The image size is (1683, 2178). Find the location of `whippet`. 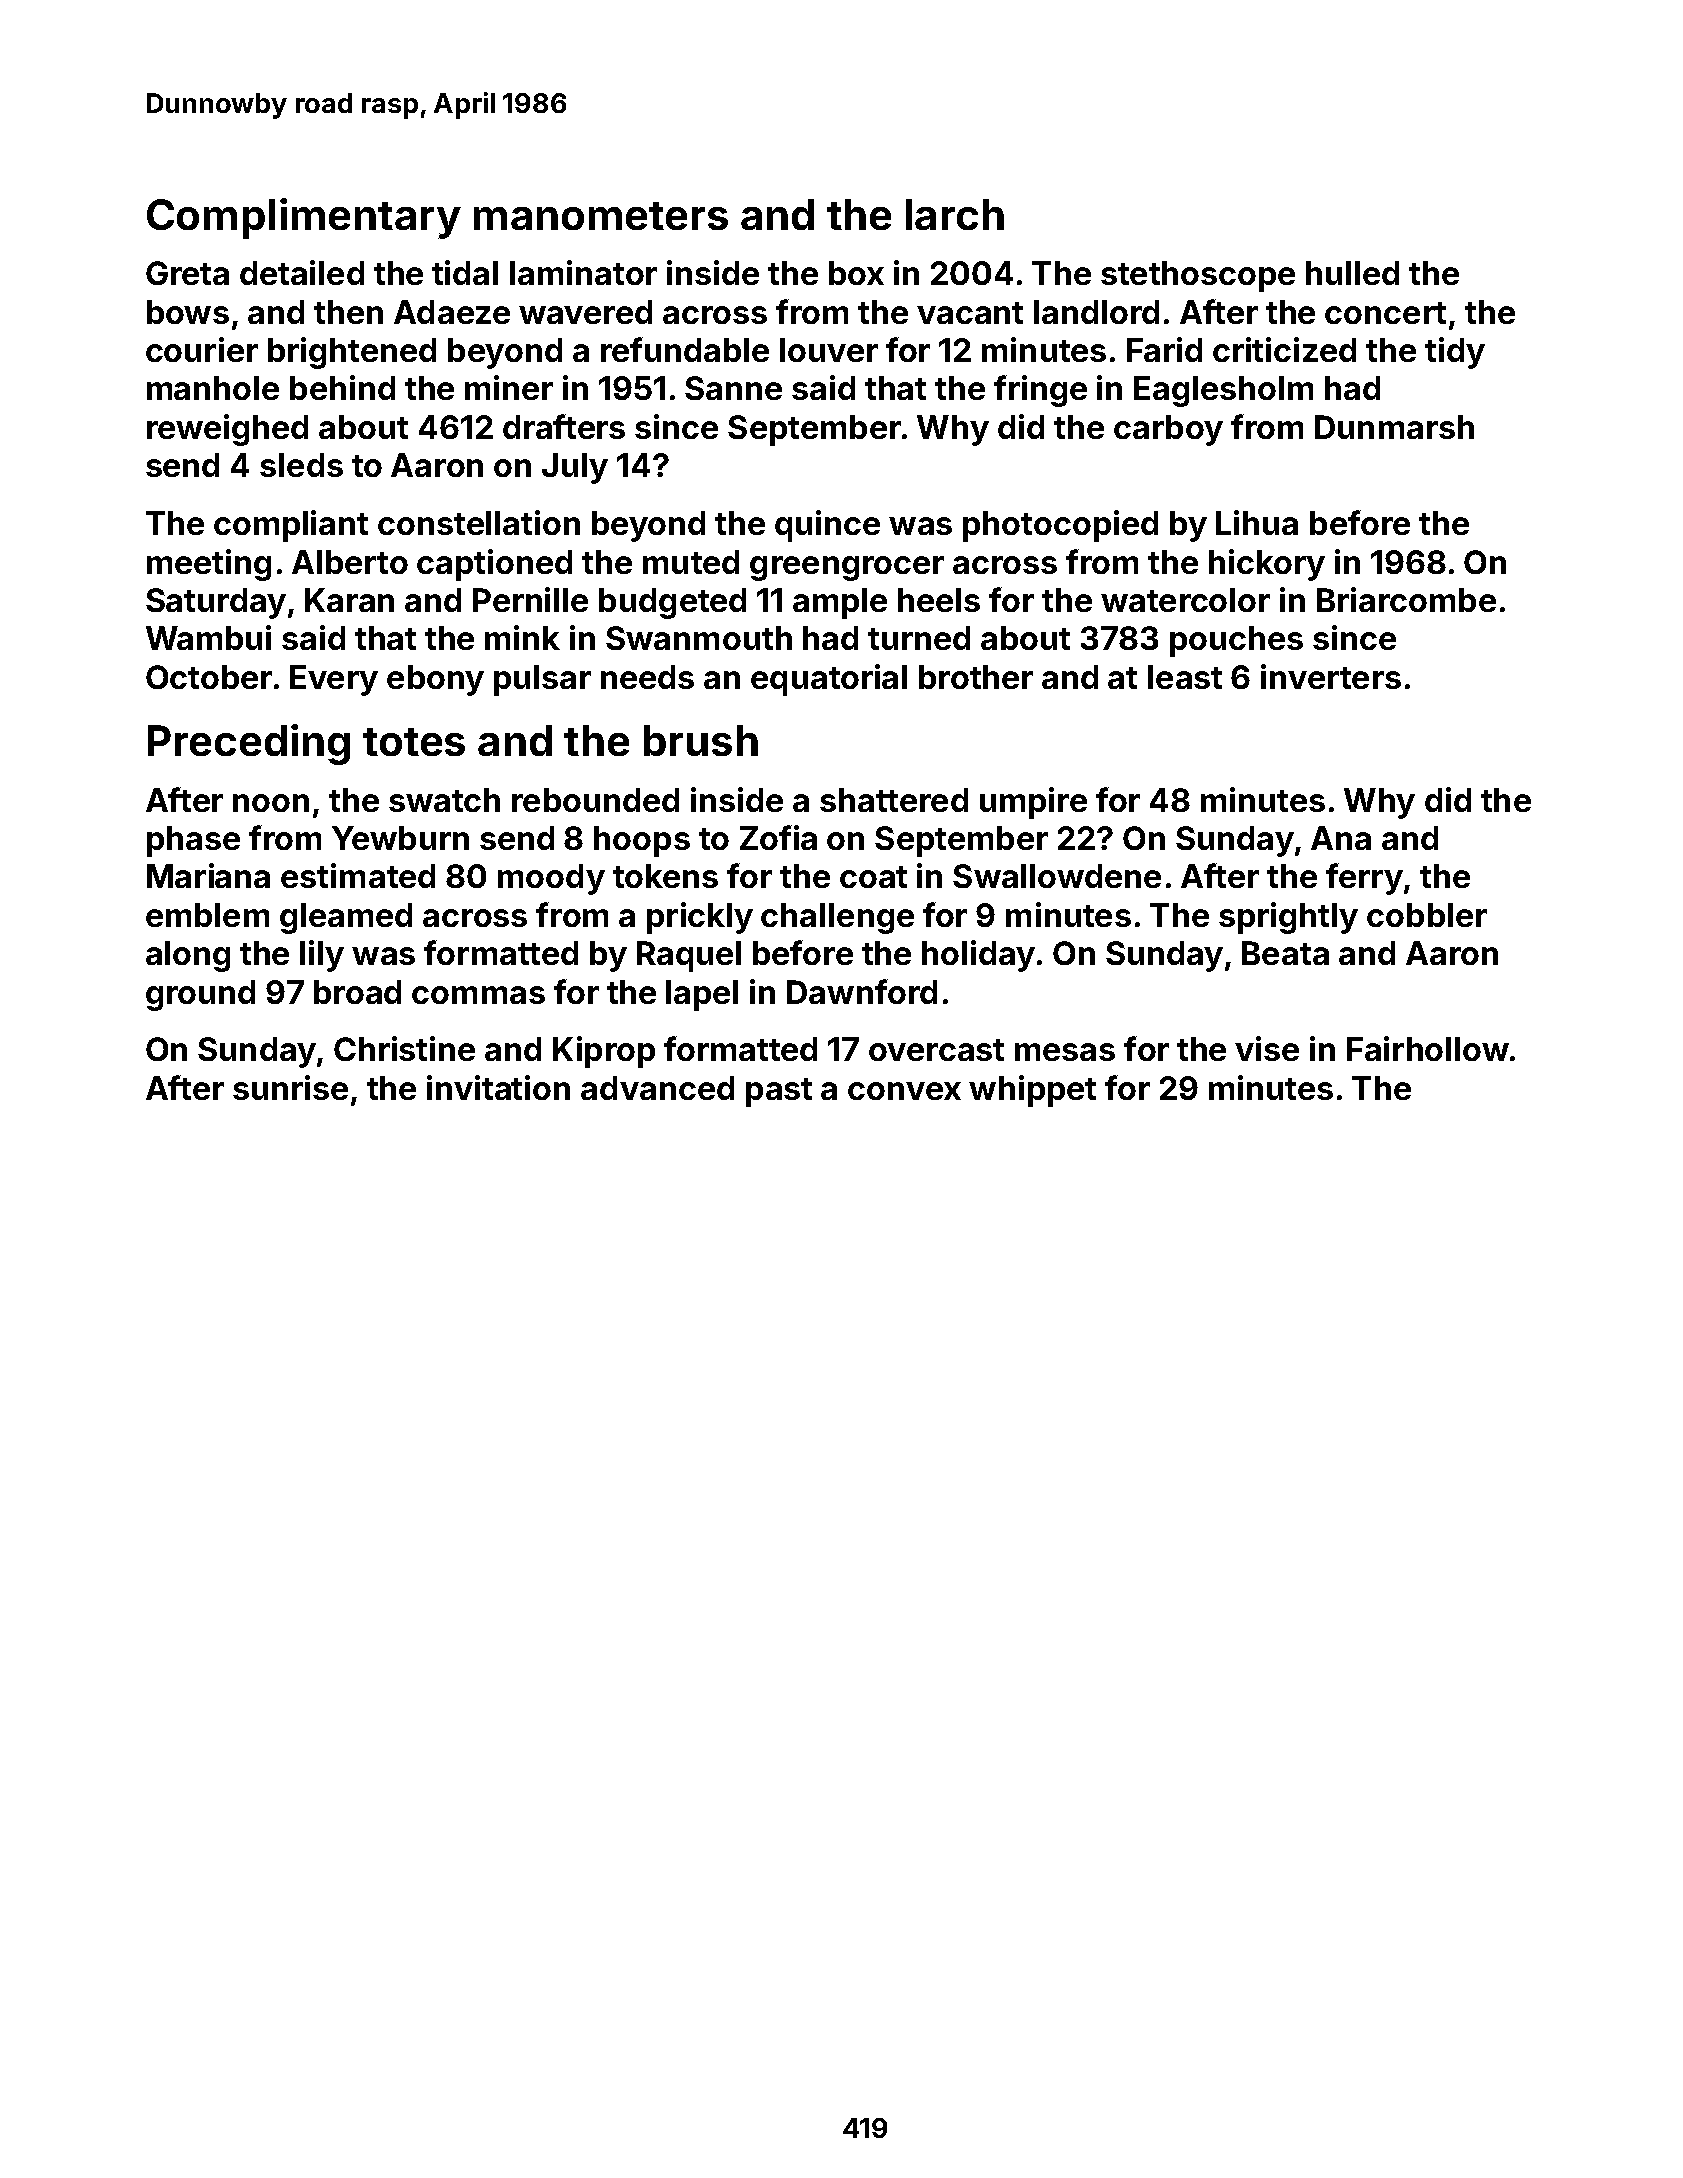

whippet is located at coordinates (1032, 1091).
